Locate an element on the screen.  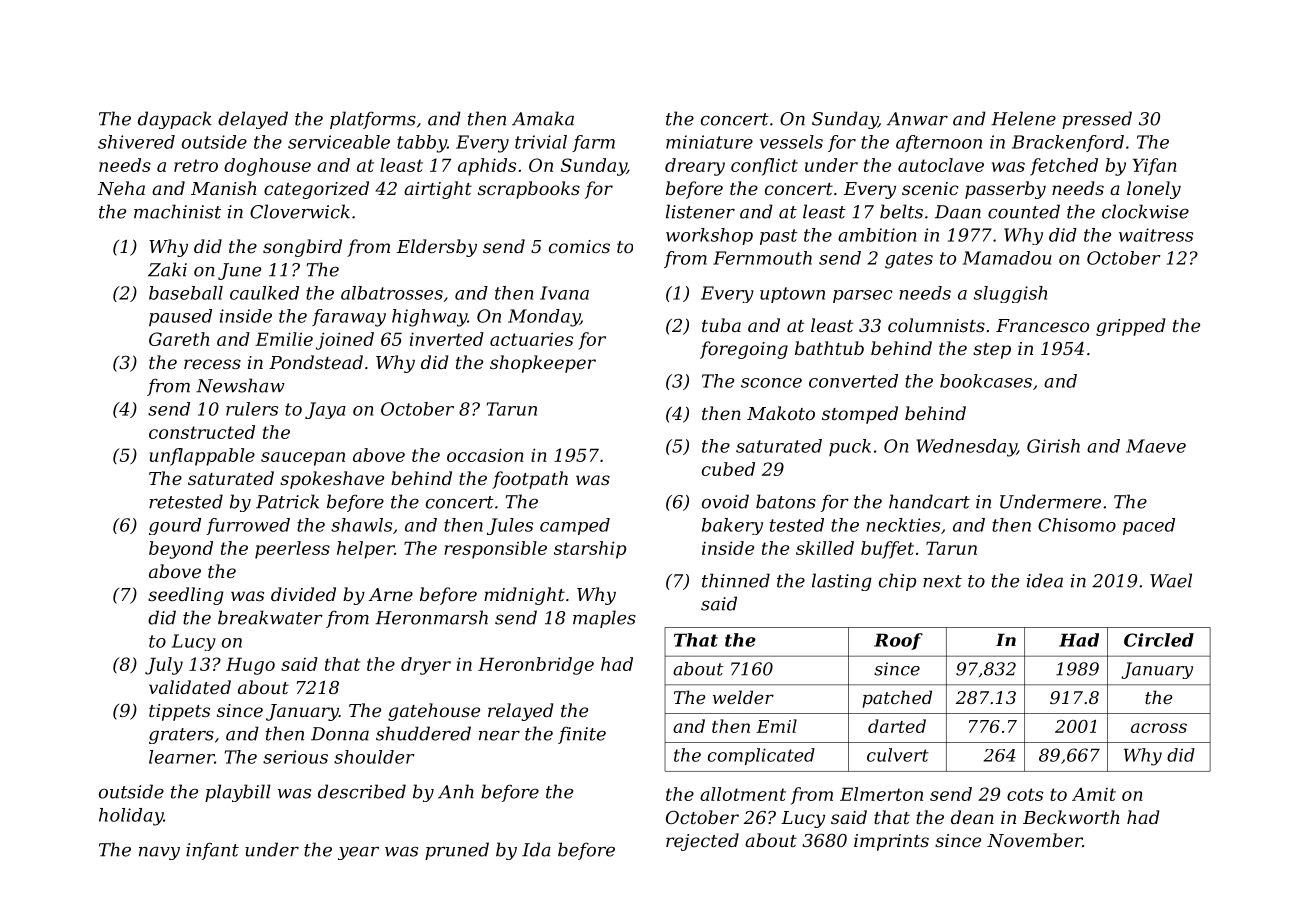
Cloverwick is located at coordinates (300, 211).
